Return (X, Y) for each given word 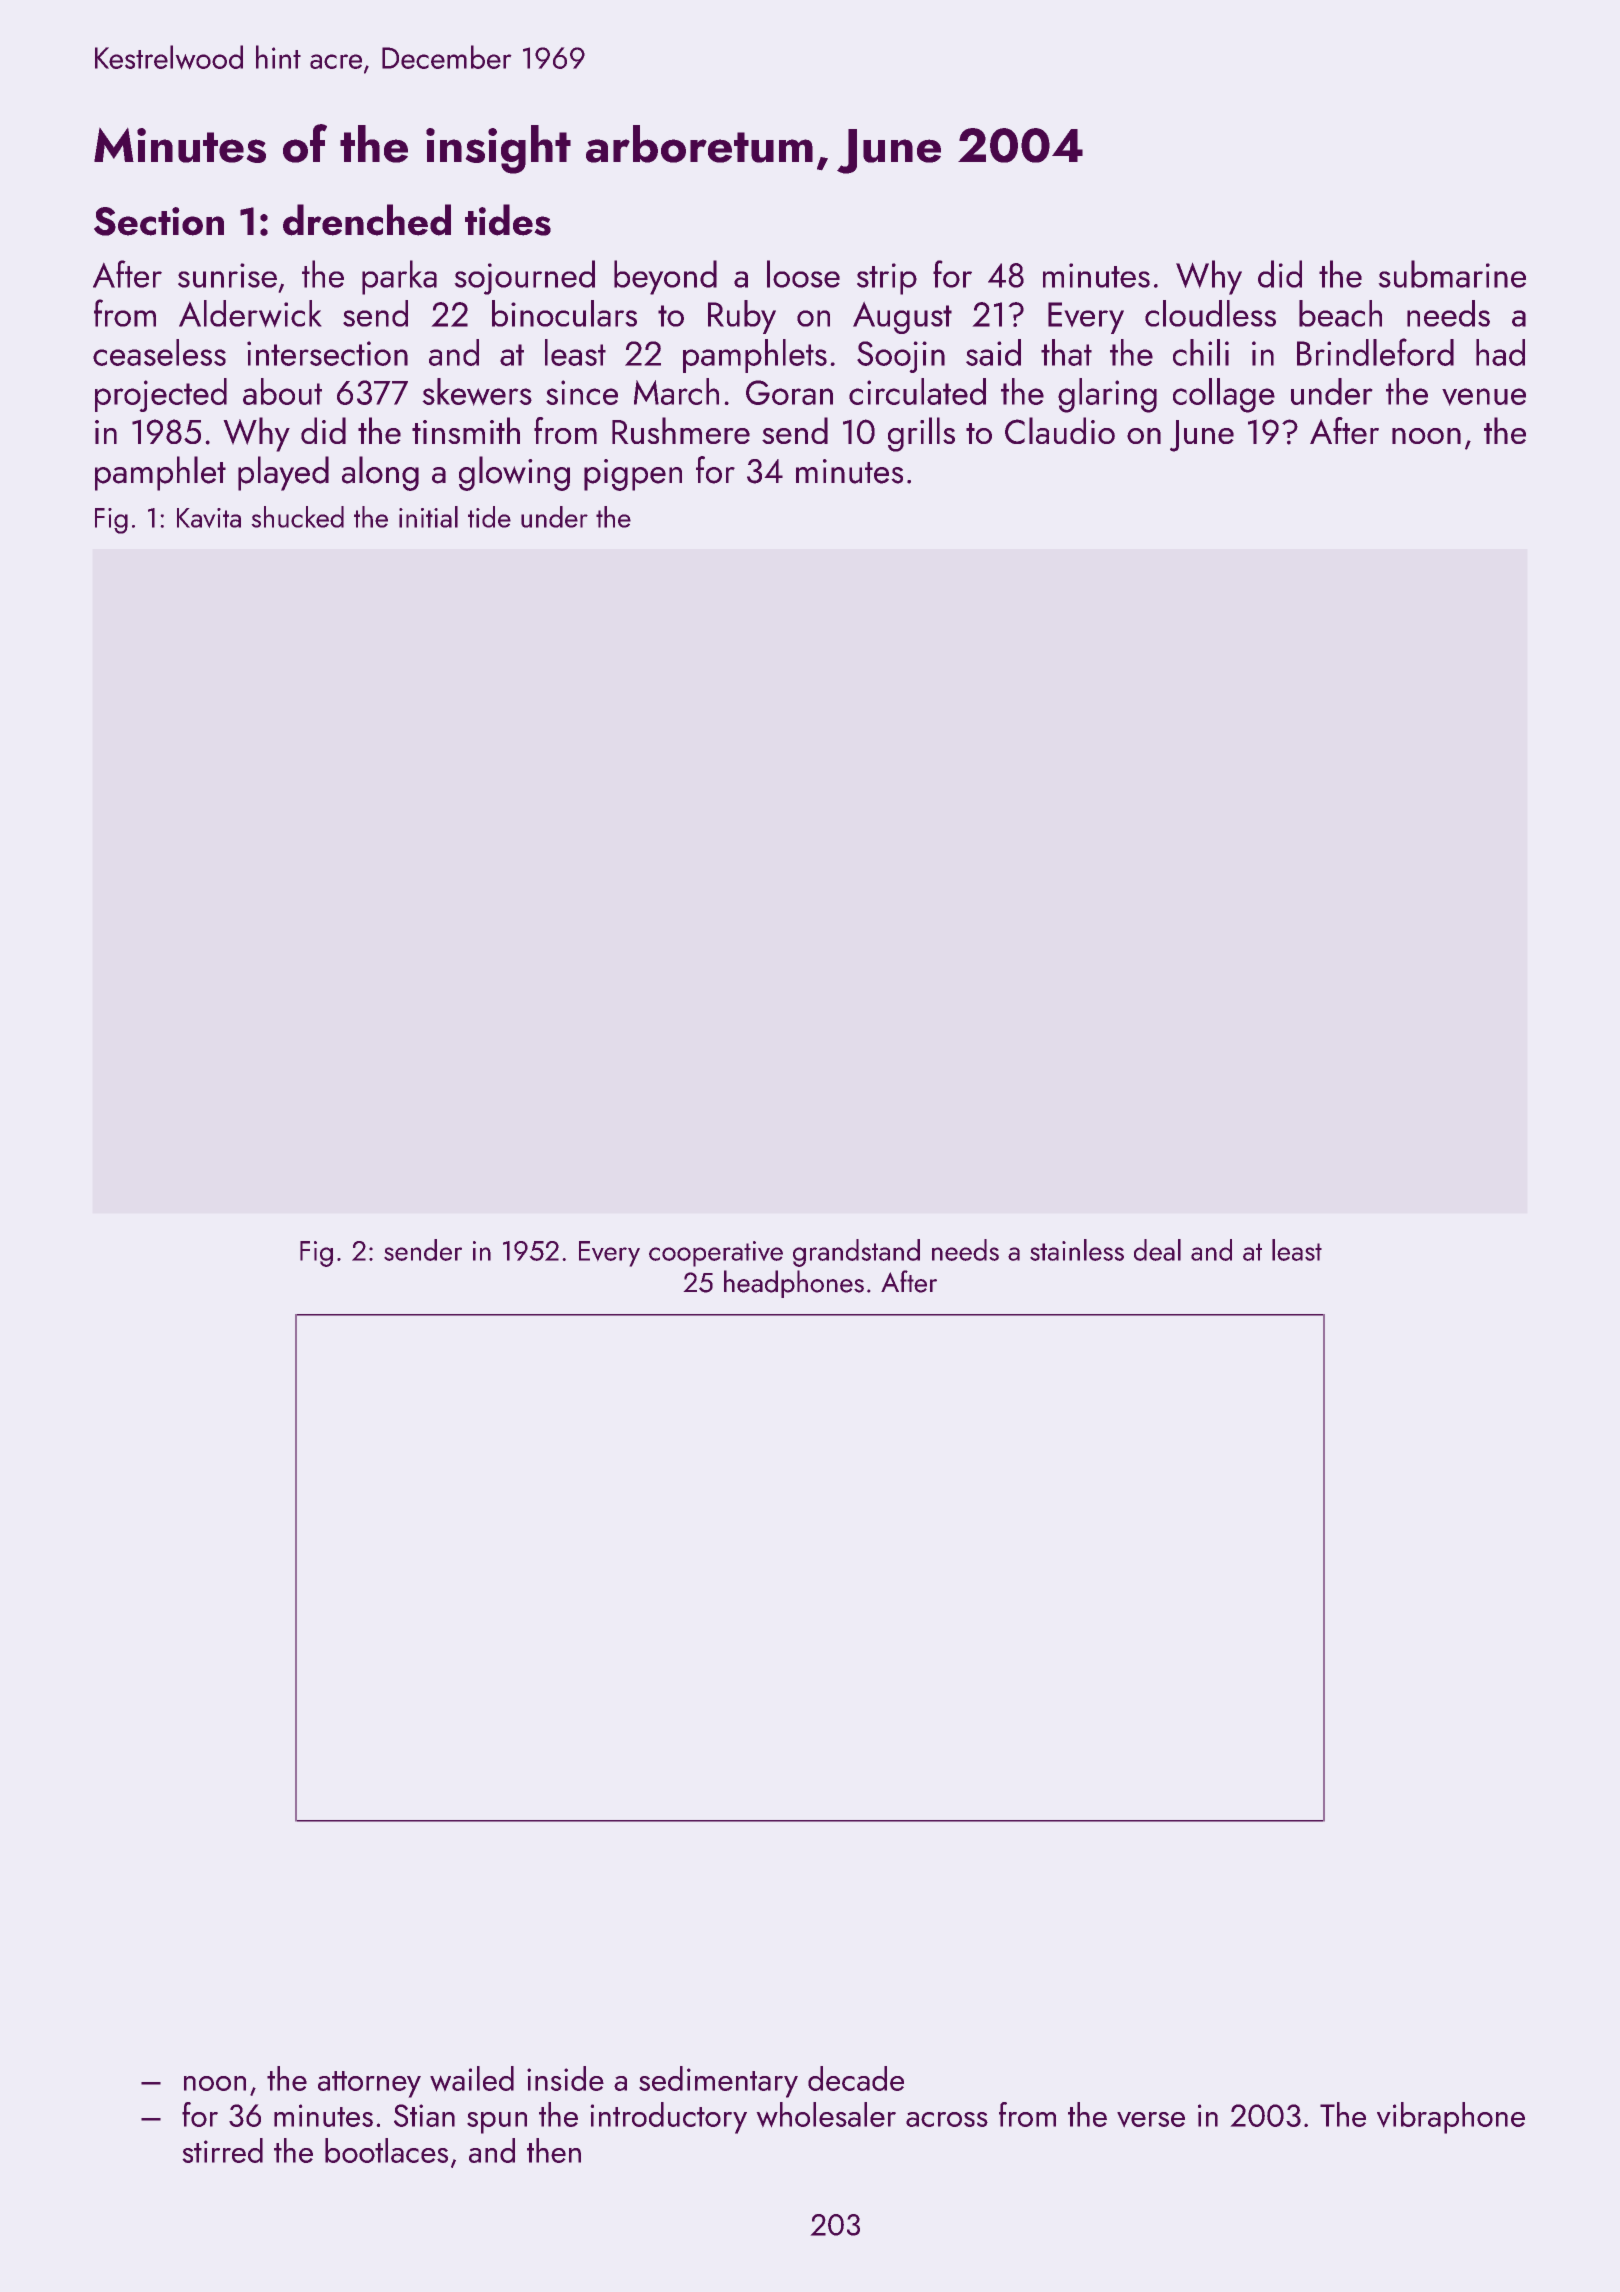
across (947, 2119)
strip (887, 279)
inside (565, 2078)
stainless (1077, 1250)
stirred (223, 2150)
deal (1157, 1250)
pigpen (633, 475)
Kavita (209, 518)
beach (1340, 313)
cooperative (716, 1254)
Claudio (1060, 430)
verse (1151, 2119)
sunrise (227, 275)
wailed (472, 2078)
